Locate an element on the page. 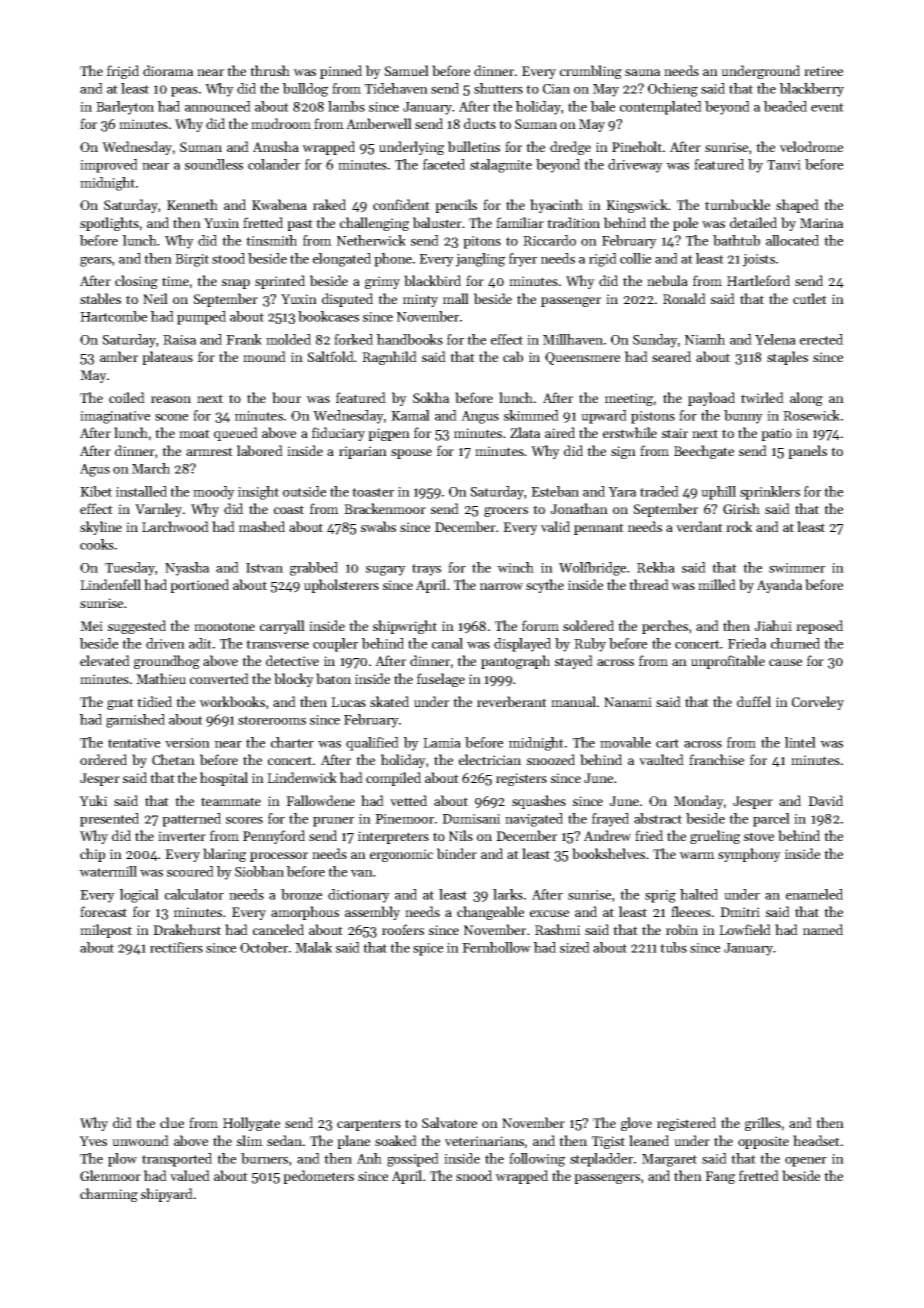  turnbuckle is located at coordinates (737, 204).
